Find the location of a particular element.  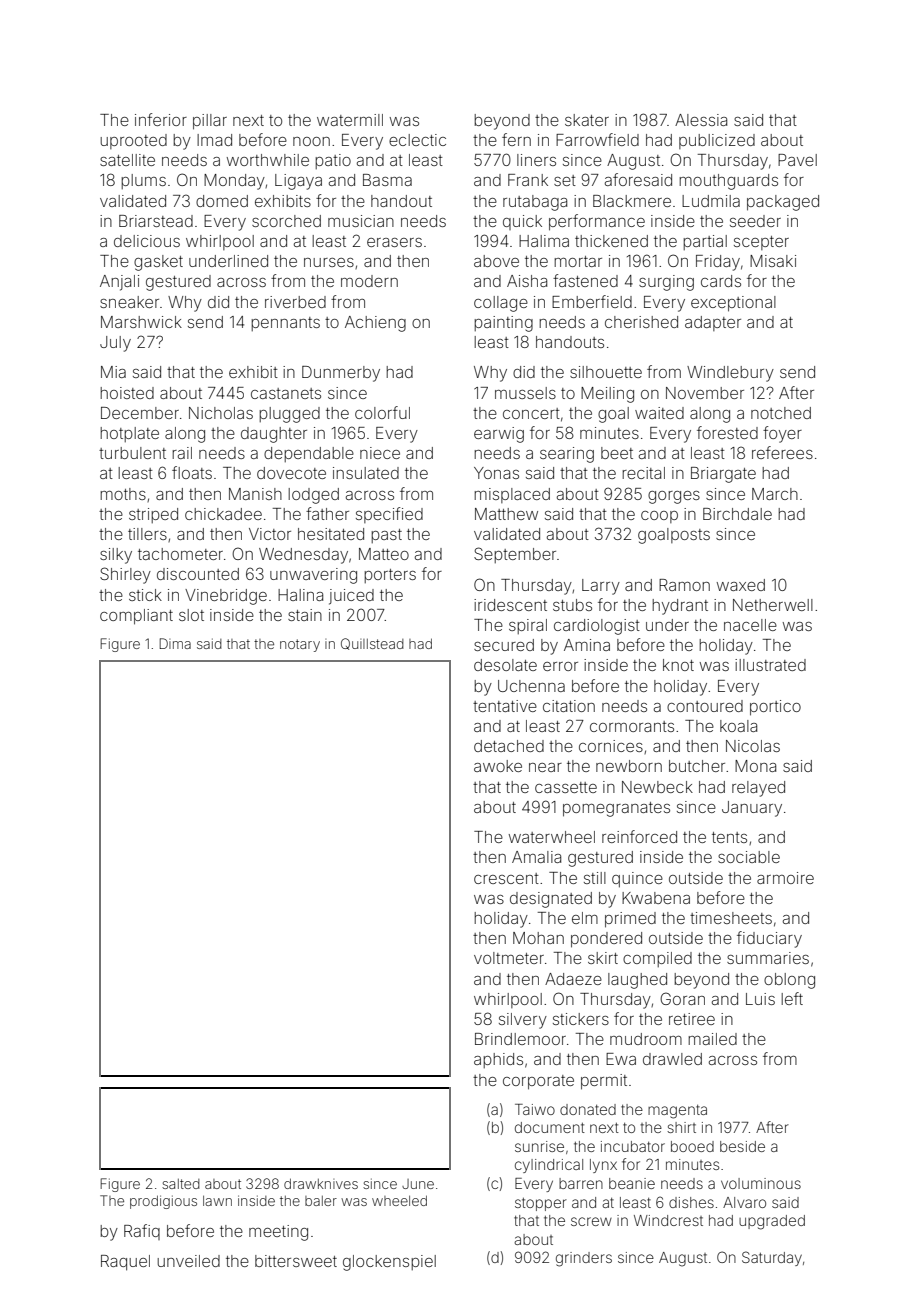

unveiled is located at coordinates (188, 1261).
